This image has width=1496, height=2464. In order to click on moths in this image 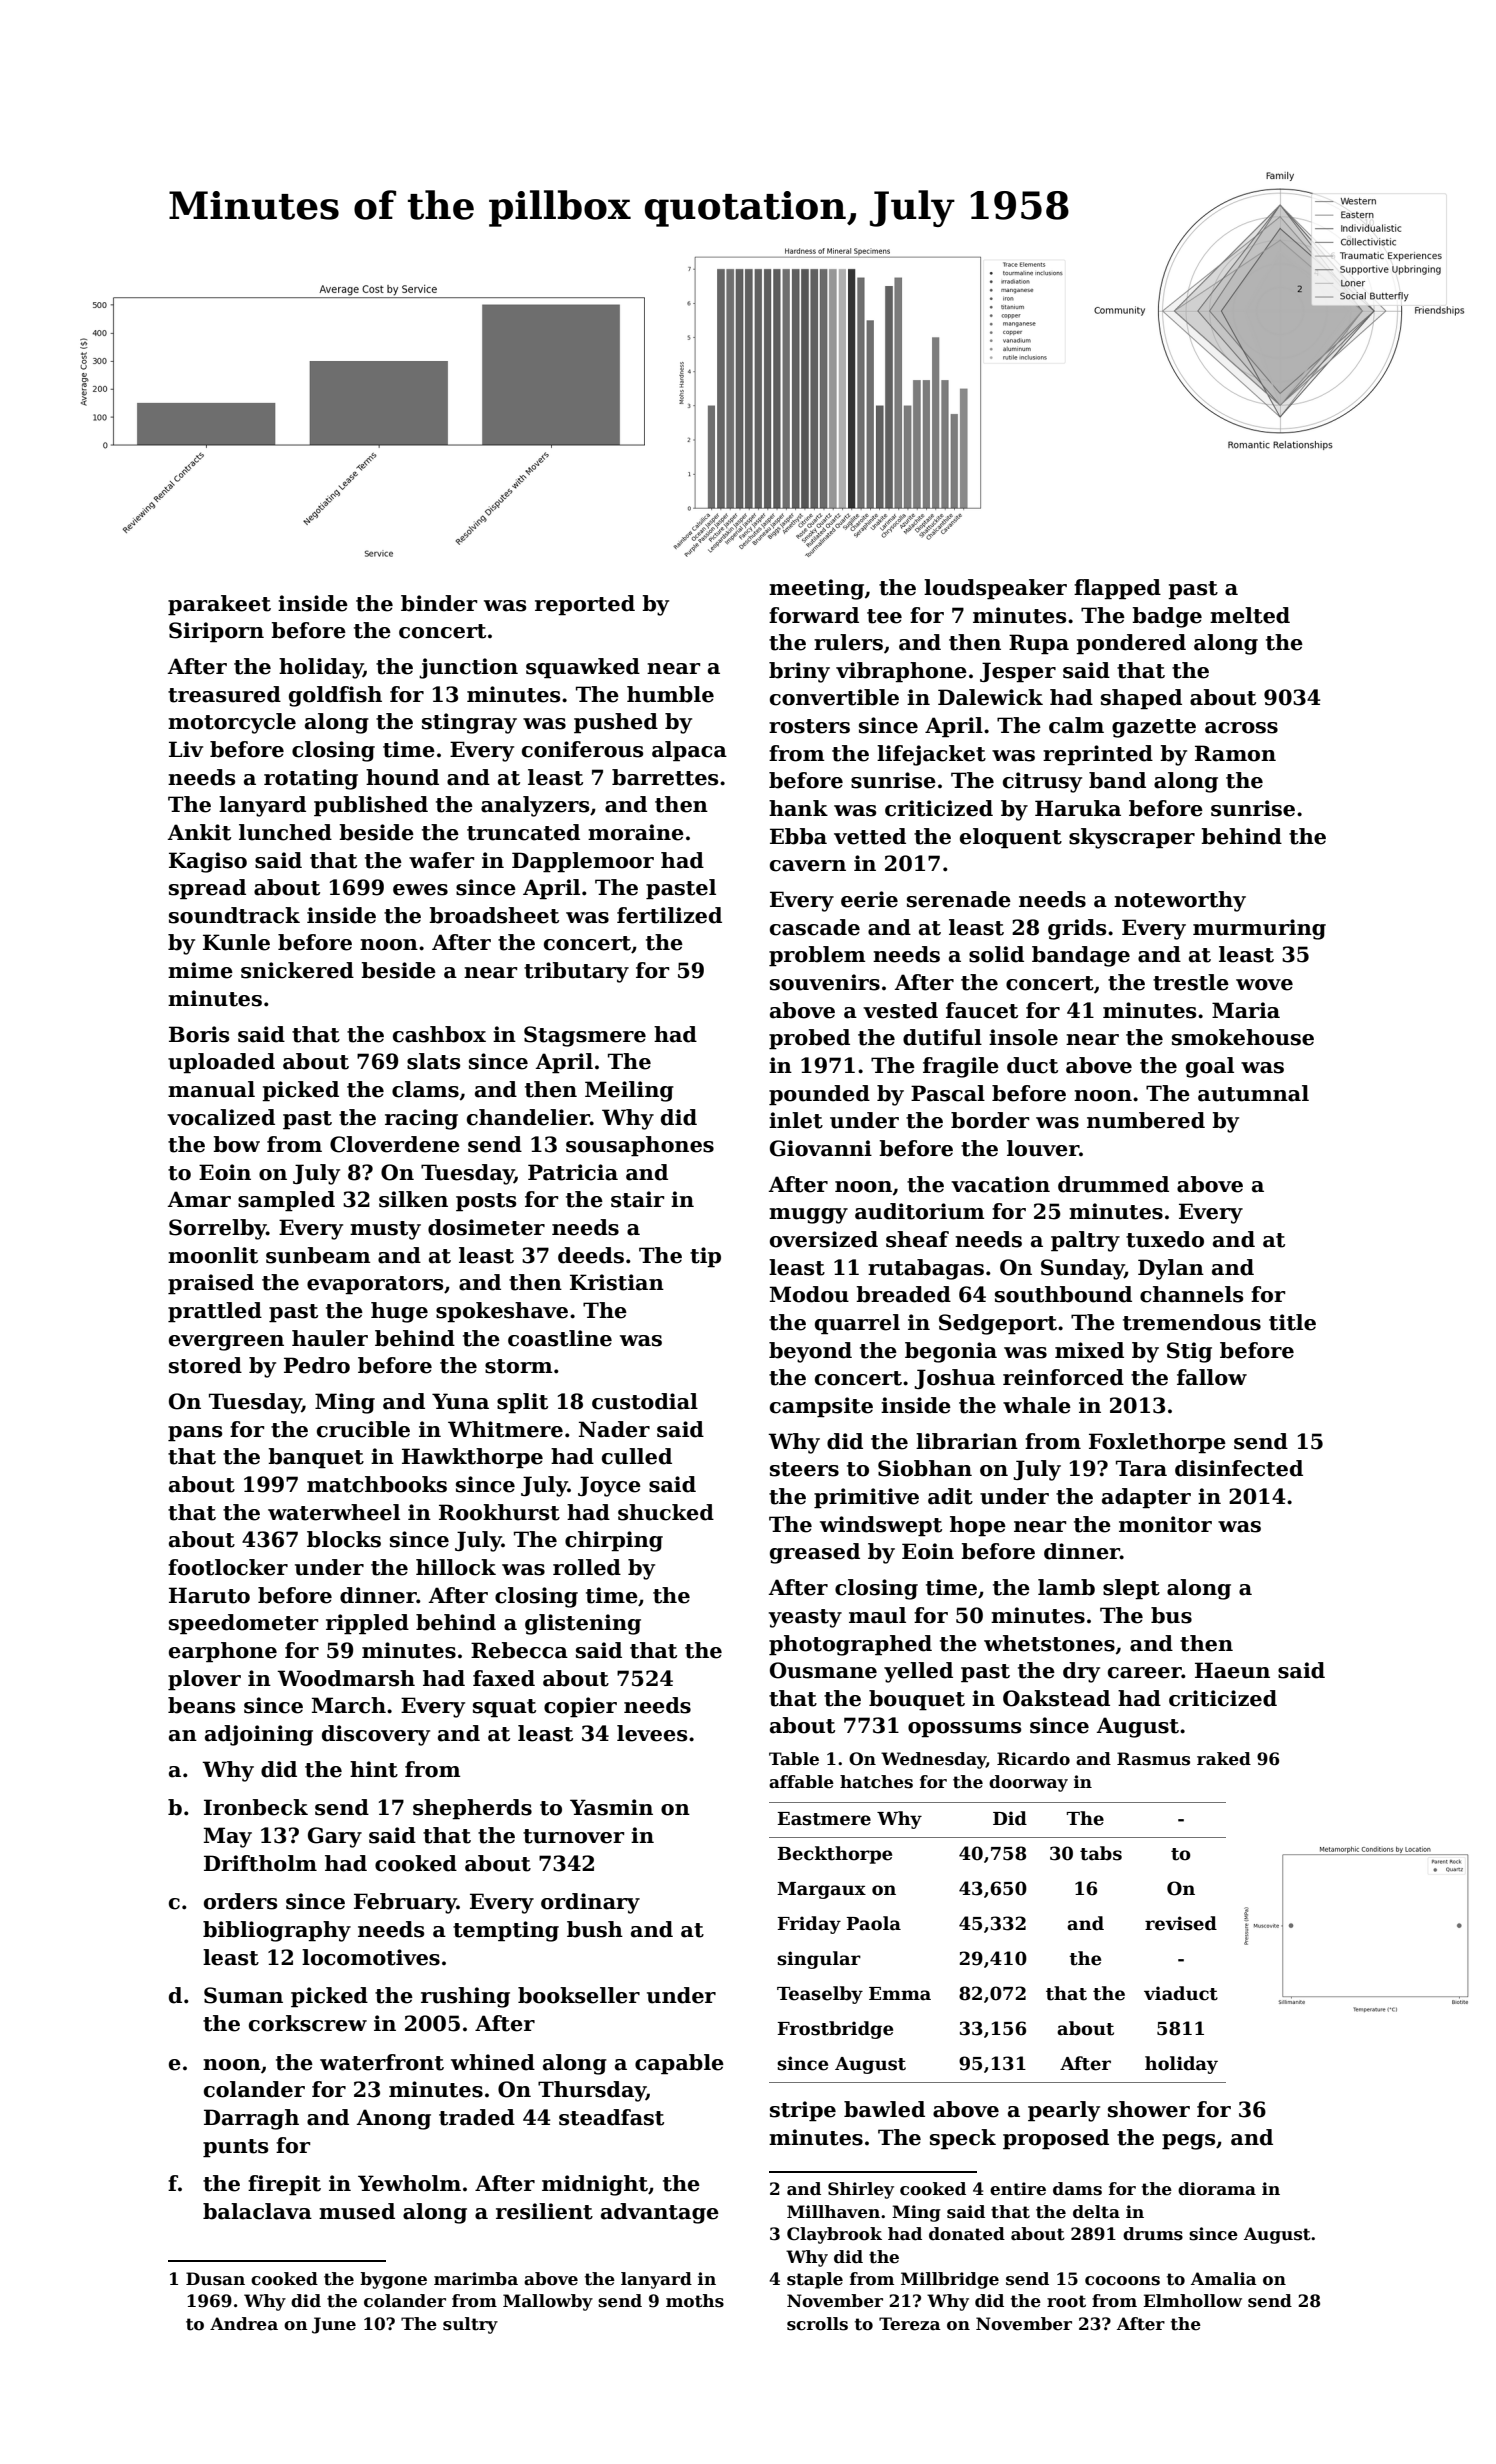, I will do `click(695, 2301)`.
